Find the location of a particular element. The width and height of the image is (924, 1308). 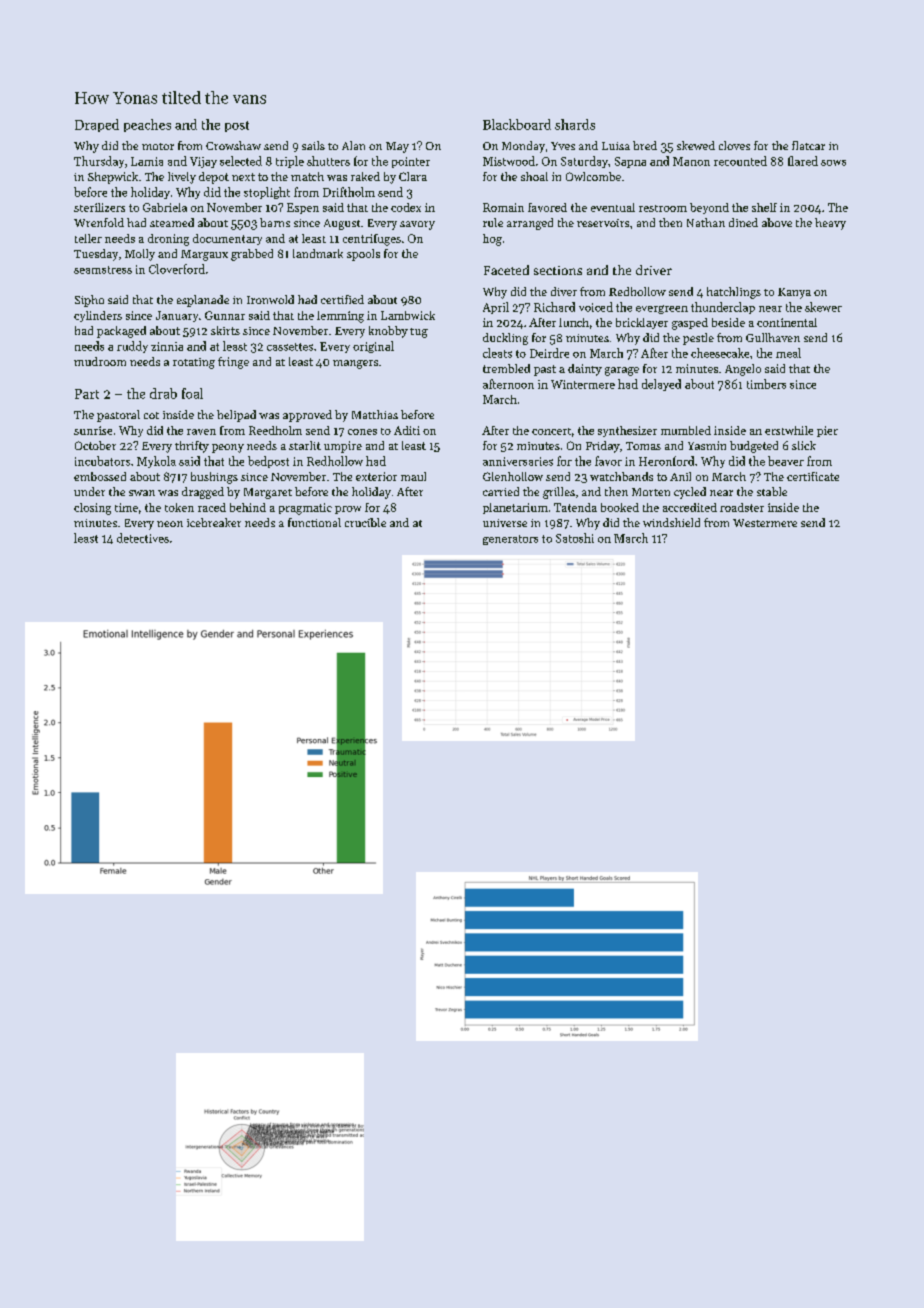

shards is located at coordinates (575, 124).
